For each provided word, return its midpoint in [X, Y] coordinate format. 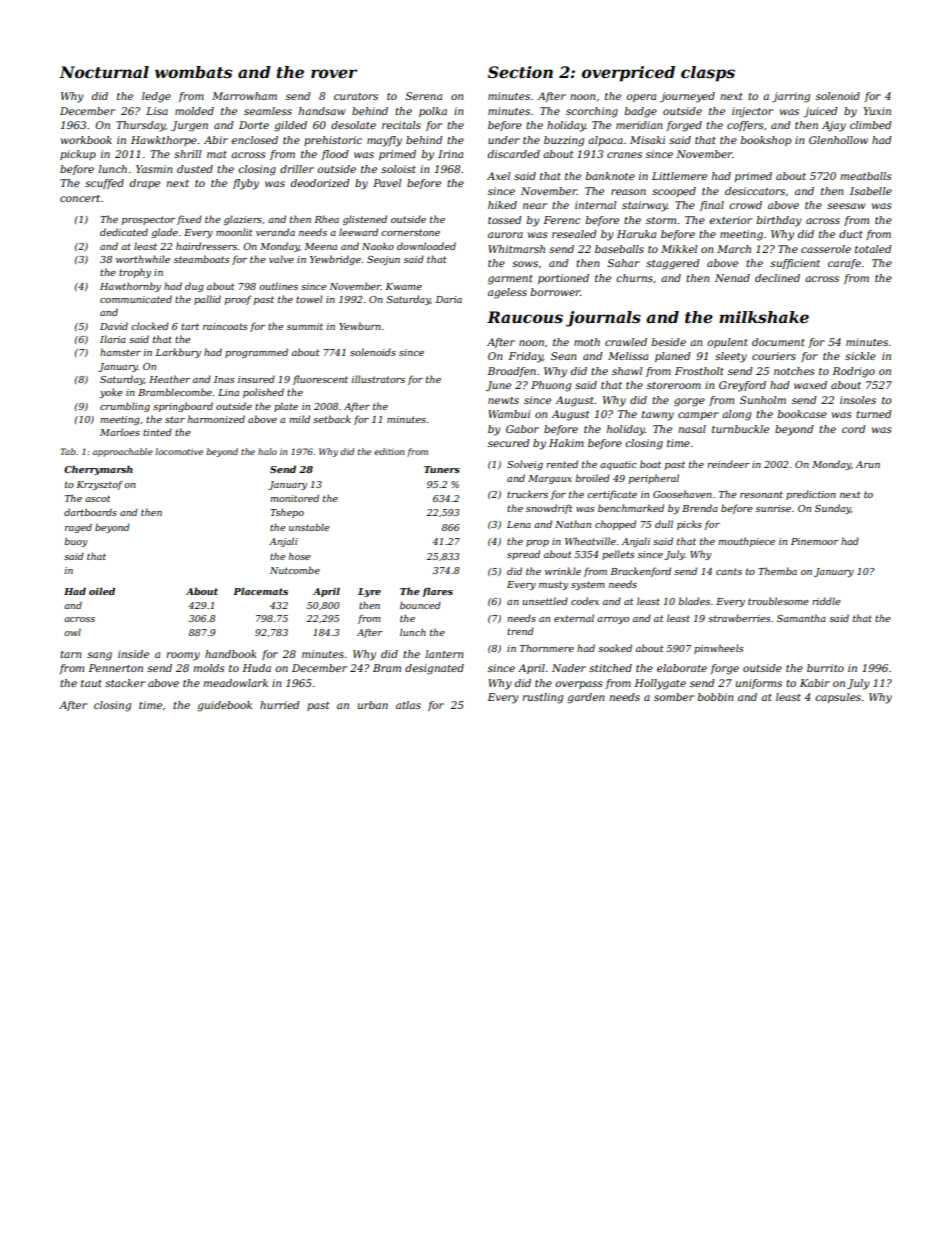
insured [256, 379]
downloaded [426, 246]
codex [585, 601]
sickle [860, 356]
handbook [230, 654]
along [736, 415]
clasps [708, 74]
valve [281, 259]
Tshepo [287, 513]
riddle [826, 601]
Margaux [550, 479]
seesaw [846, 206]
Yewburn [360, 326]
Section [520, 72]
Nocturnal [104, 72]
